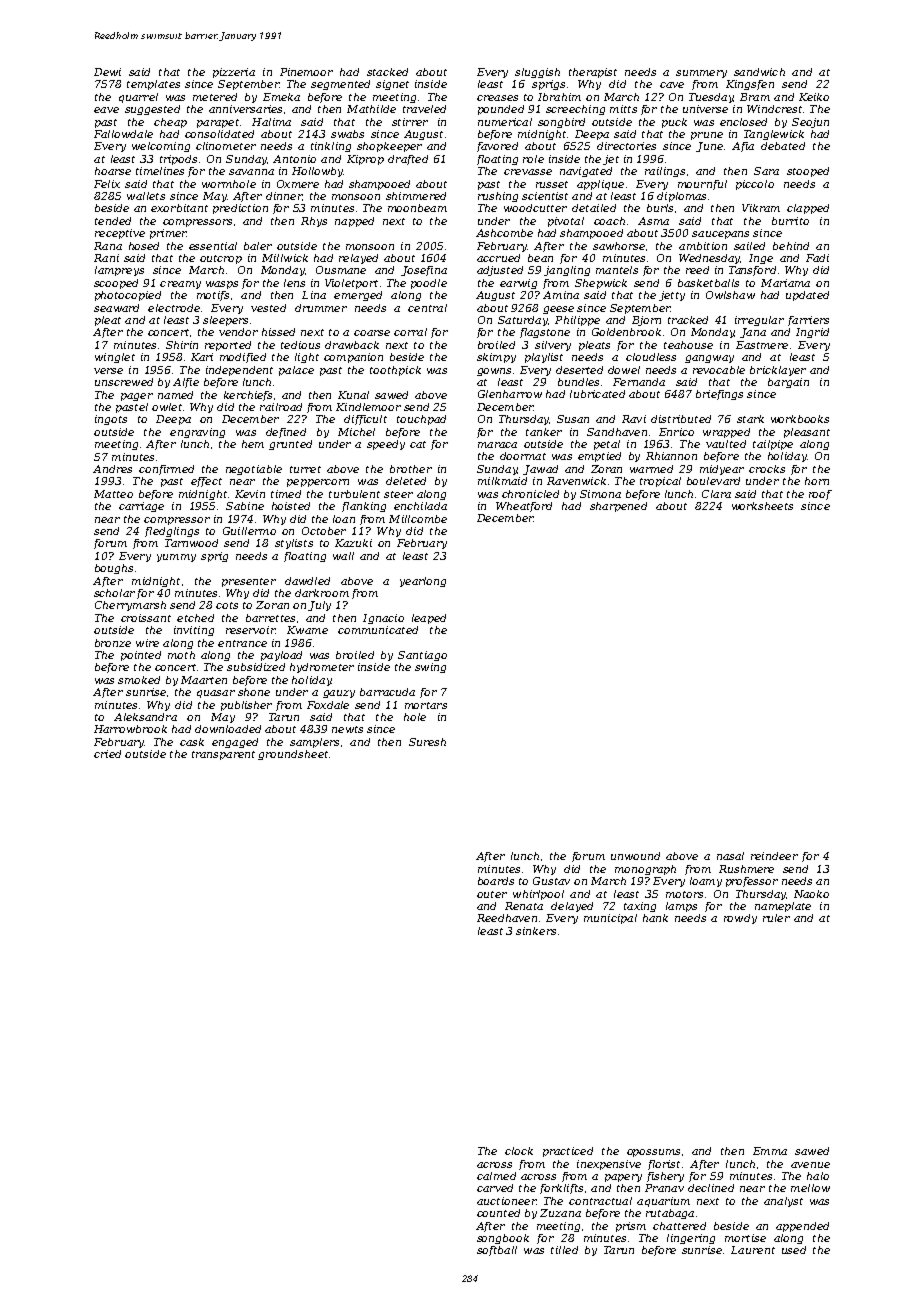 This image has height=1308, width=924. Describe the element at coordinates (817, 258) in the image. I see `Fadi` at that location.
